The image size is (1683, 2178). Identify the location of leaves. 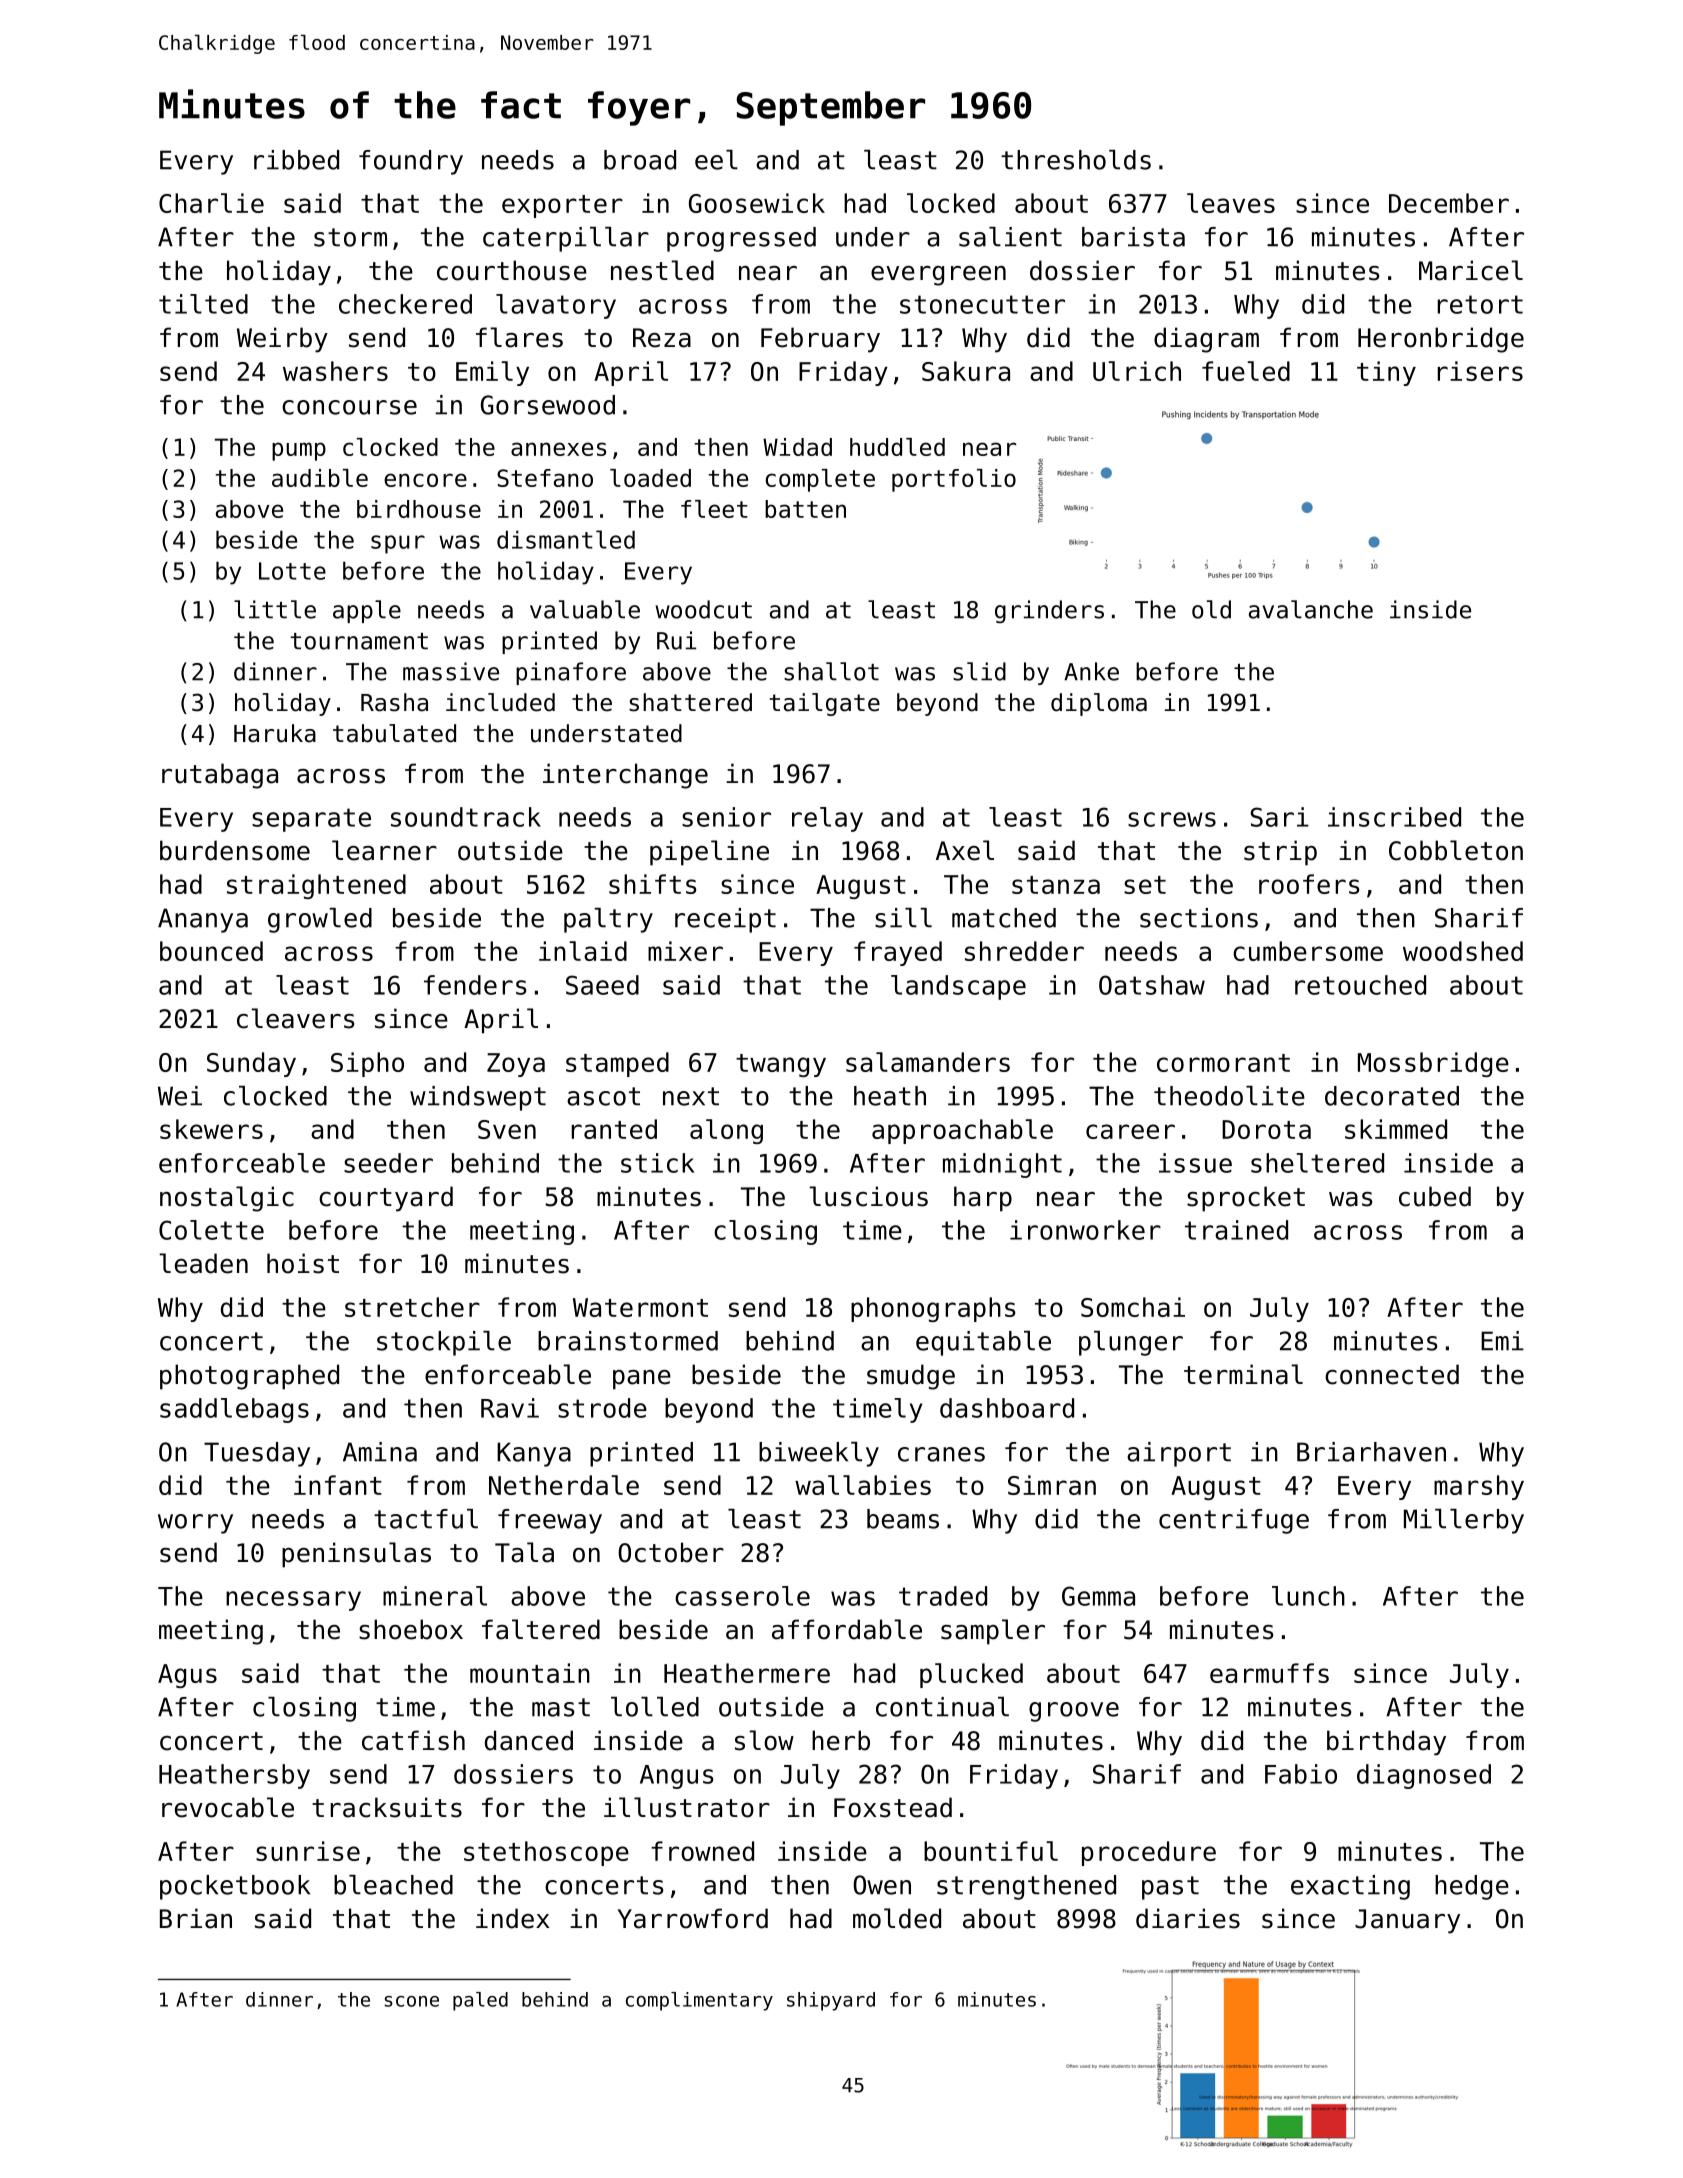
(1231, 203).
